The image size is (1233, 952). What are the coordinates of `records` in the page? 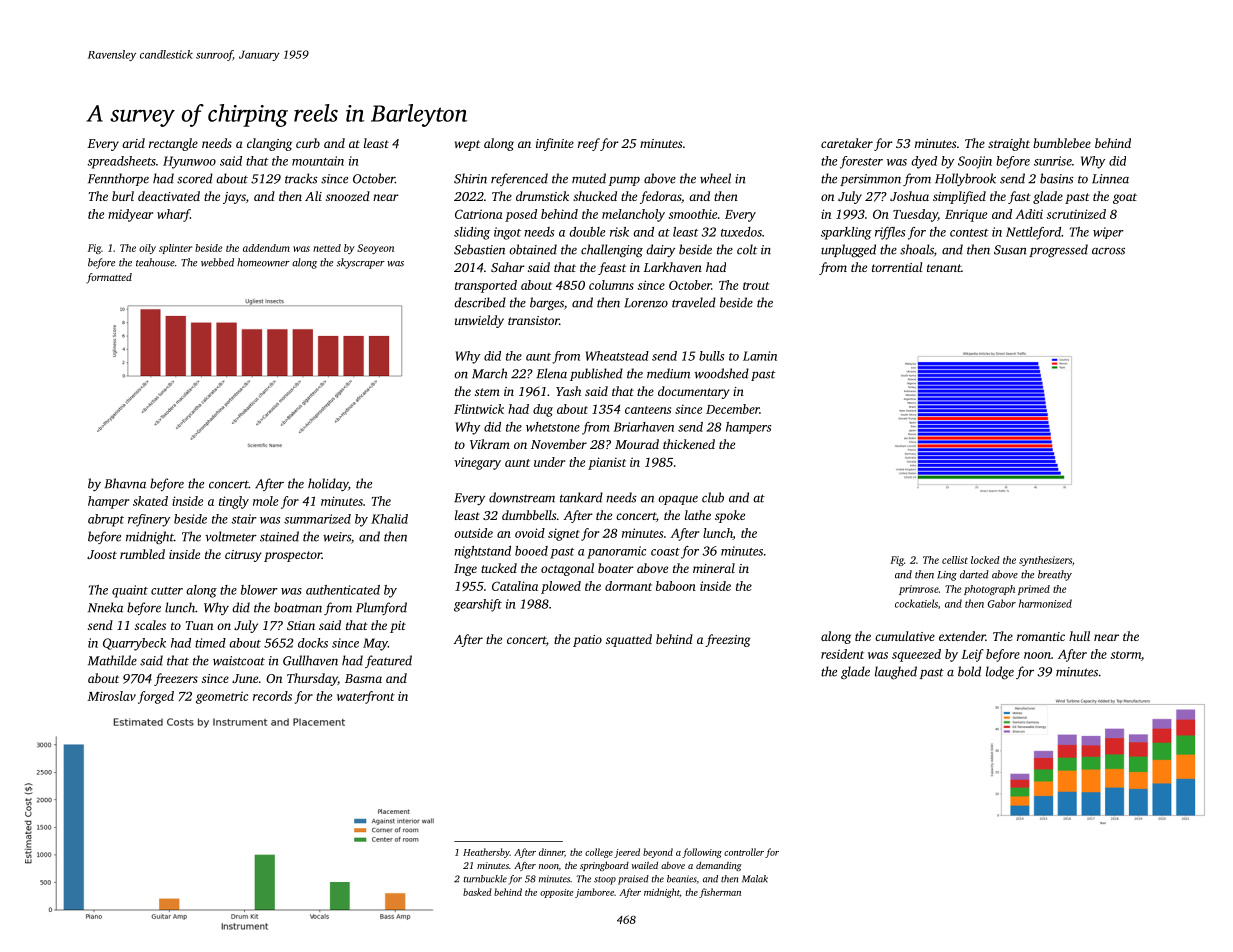 It's located at (272, 696).
